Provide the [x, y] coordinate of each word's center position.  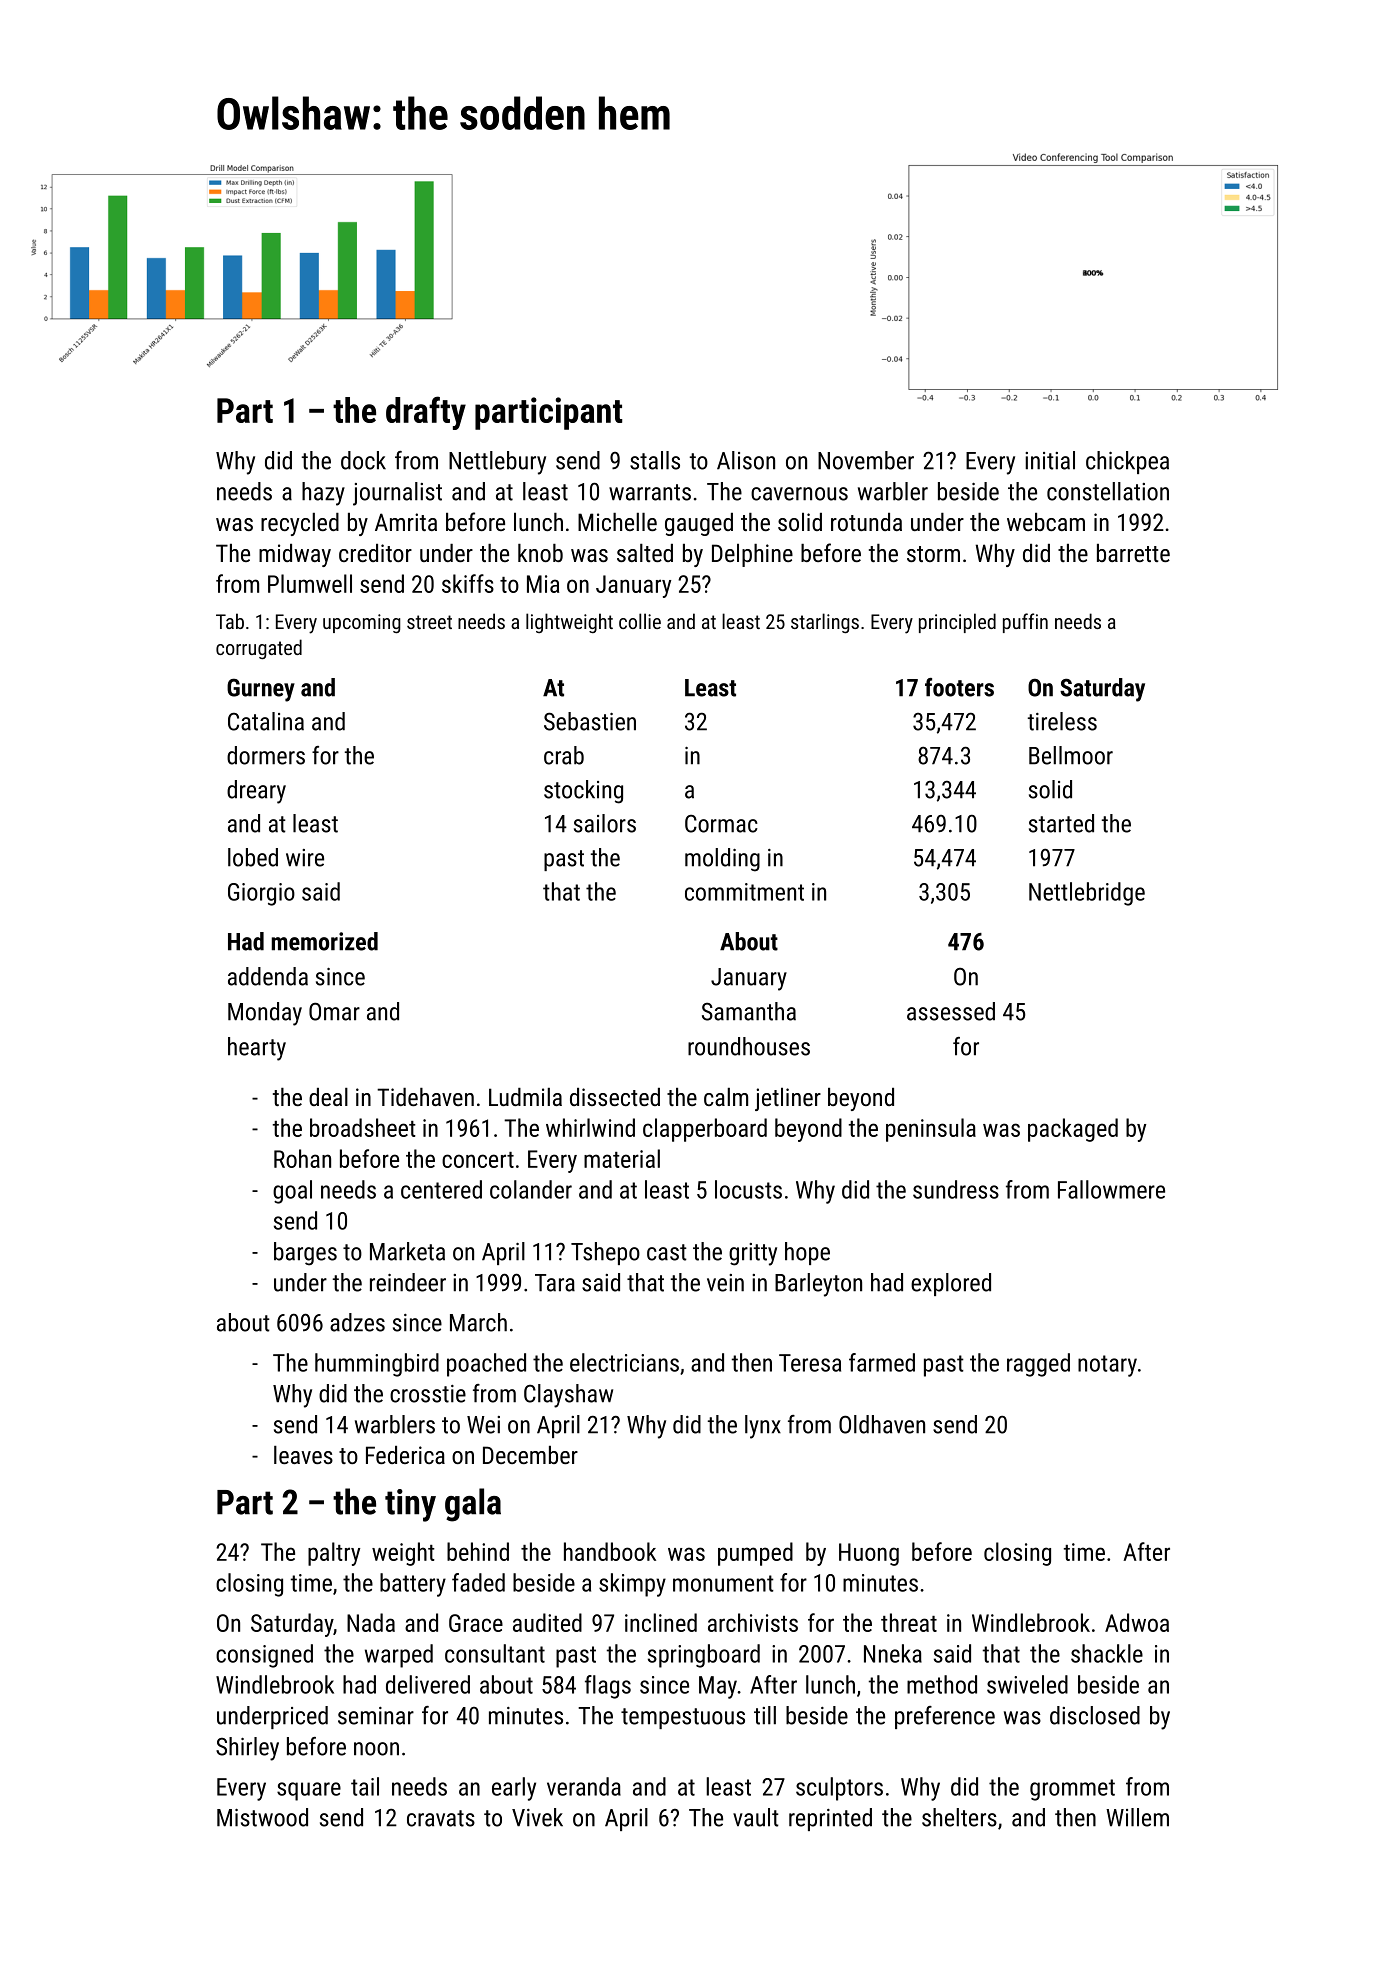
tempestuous [683, 1718]
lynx [763, 1427]
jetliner [788, 1099]
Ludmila [525, 1097]
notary [1107, 1366]
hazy [323, 494]
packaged [1073, 1130]
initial [1050, 460]
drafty [426, 413]
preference [945, 1717]
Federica [405, 1455]
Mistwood [262, 1817]
